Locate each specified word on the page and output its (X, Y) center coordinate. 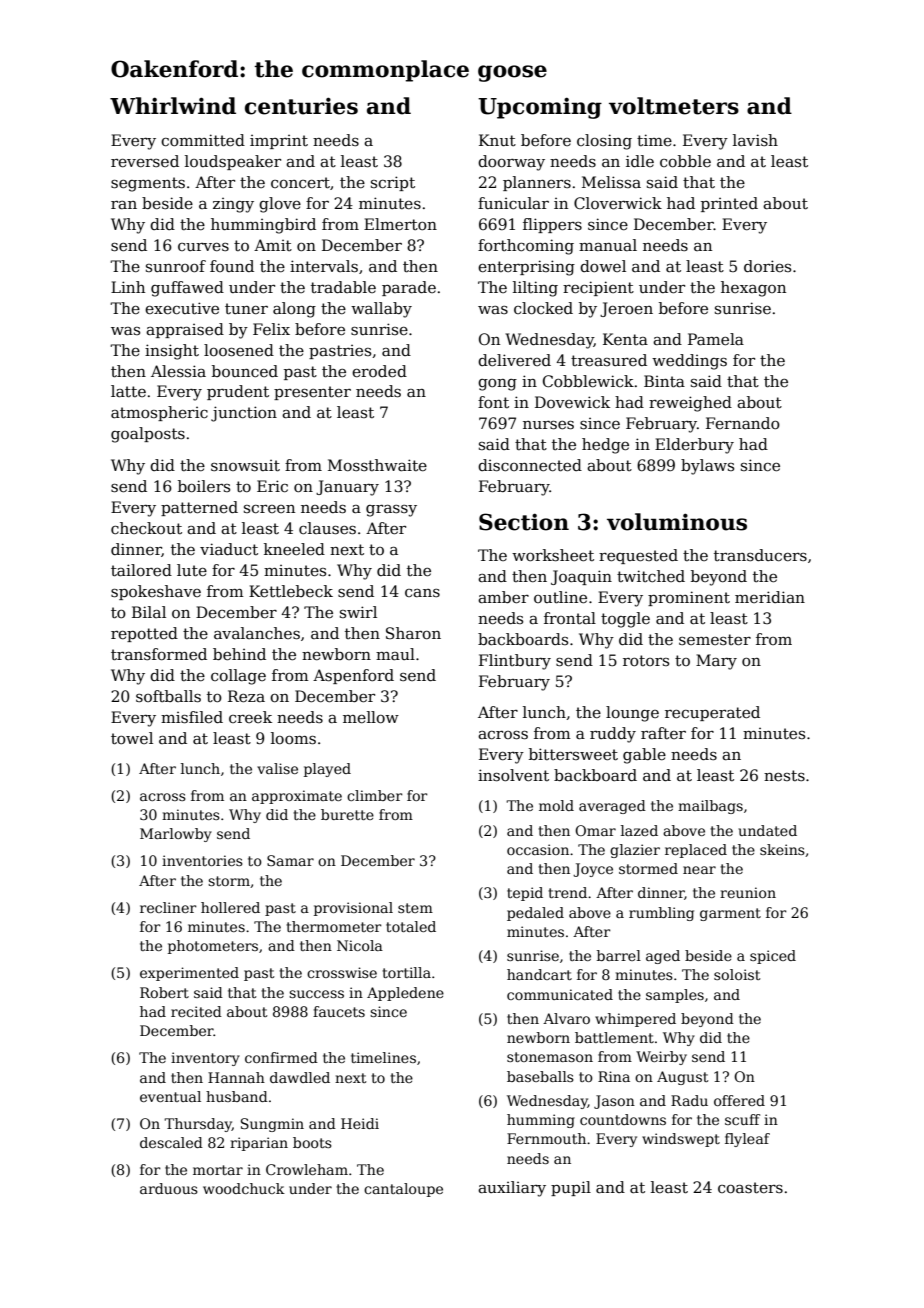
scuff (742, 1119)
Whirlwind (173, 106)
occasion (538, 849)
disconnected (530, 465)
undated (767, 830)
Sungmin (272, 1125)
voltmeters (674, 106)
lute (192, 570)
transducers (760, 555)
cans (422, 593)
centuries (301, 106)
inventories (202, 860)
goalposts (148, 435)
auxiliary (512, 1189)
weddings (689, 362)
